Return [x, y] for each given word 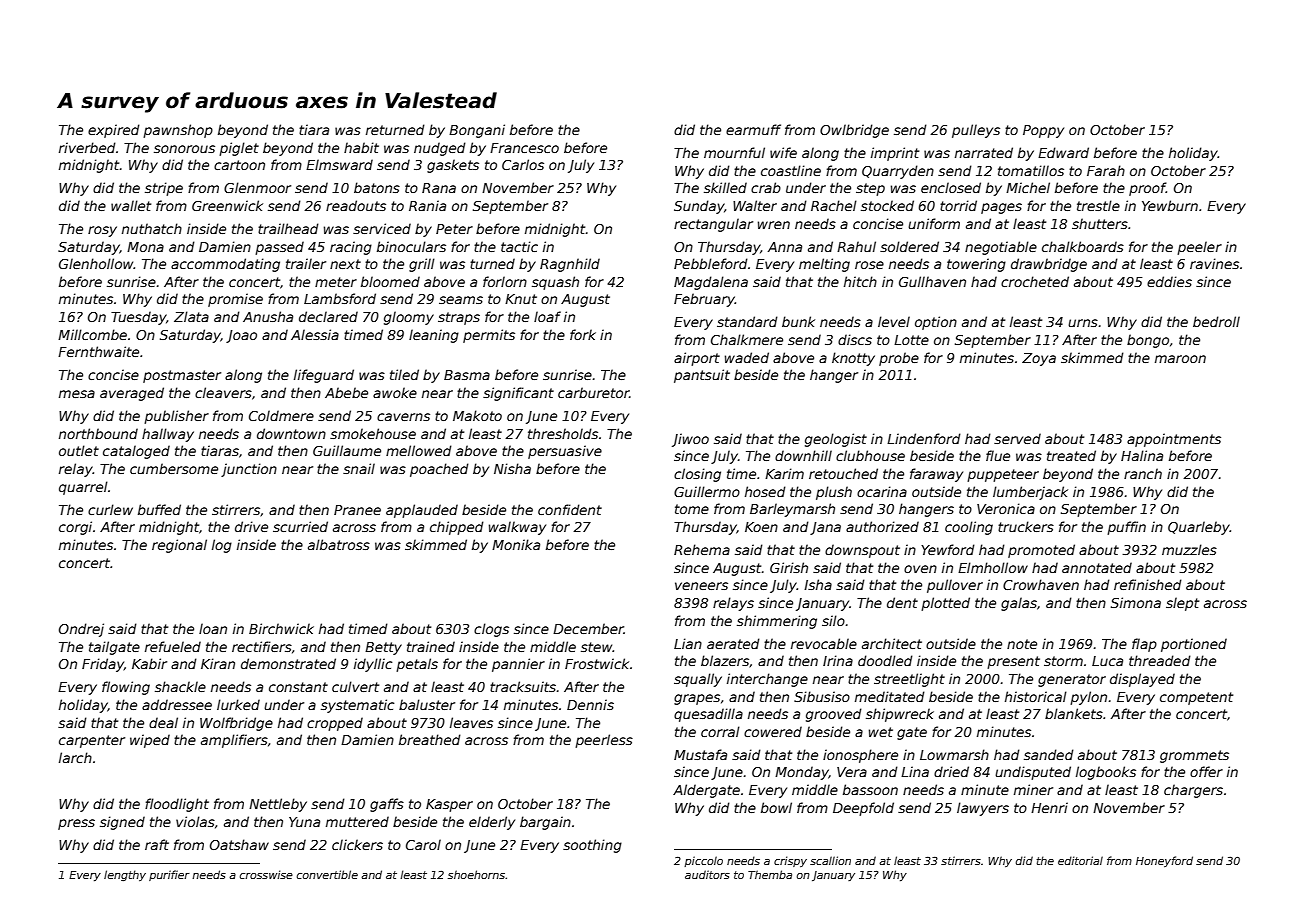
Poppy [1043, 131]
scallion [830, 860]
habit [361, 147]
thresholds [563, 433]
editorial [1080, 860]
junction [249, 470]
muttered [357, 821]
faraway [936, 475]
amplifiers [234, 741]
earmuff [753, 129]
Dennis [590, 704]
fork [583, 334]
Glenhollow [96, 263]
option [936, 323]
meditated [890, 696]
